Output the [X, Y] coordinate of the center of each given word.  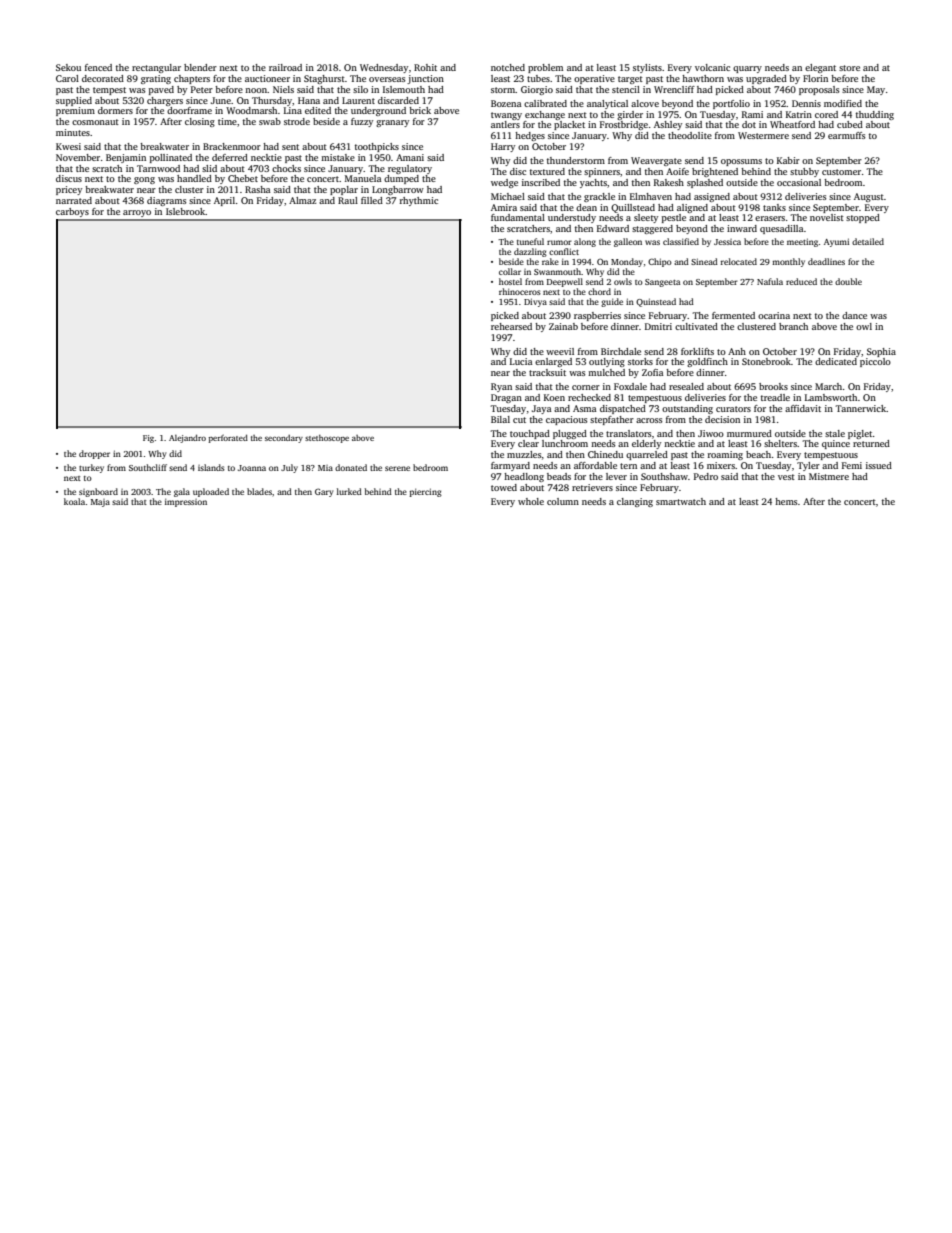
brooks [773, 386]
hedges [530, 136]
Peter [202, 89]
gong [144, 180]
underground [378, 111]
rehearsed [511, 326]
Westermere [763, 135]
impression [186, 503]
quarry [747, 69]
